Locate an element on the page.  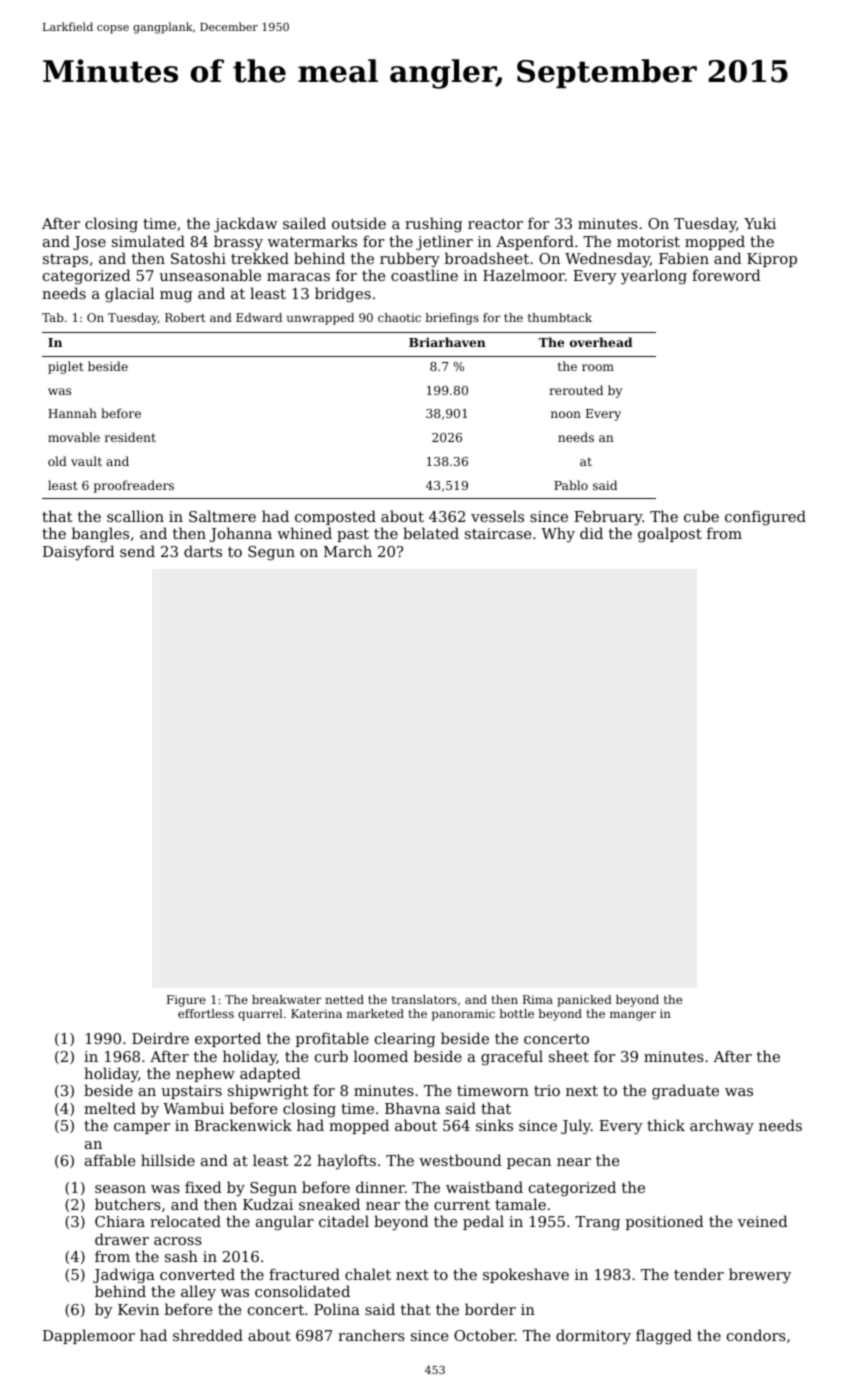
effortless is located at coordinates (206, 1013).
